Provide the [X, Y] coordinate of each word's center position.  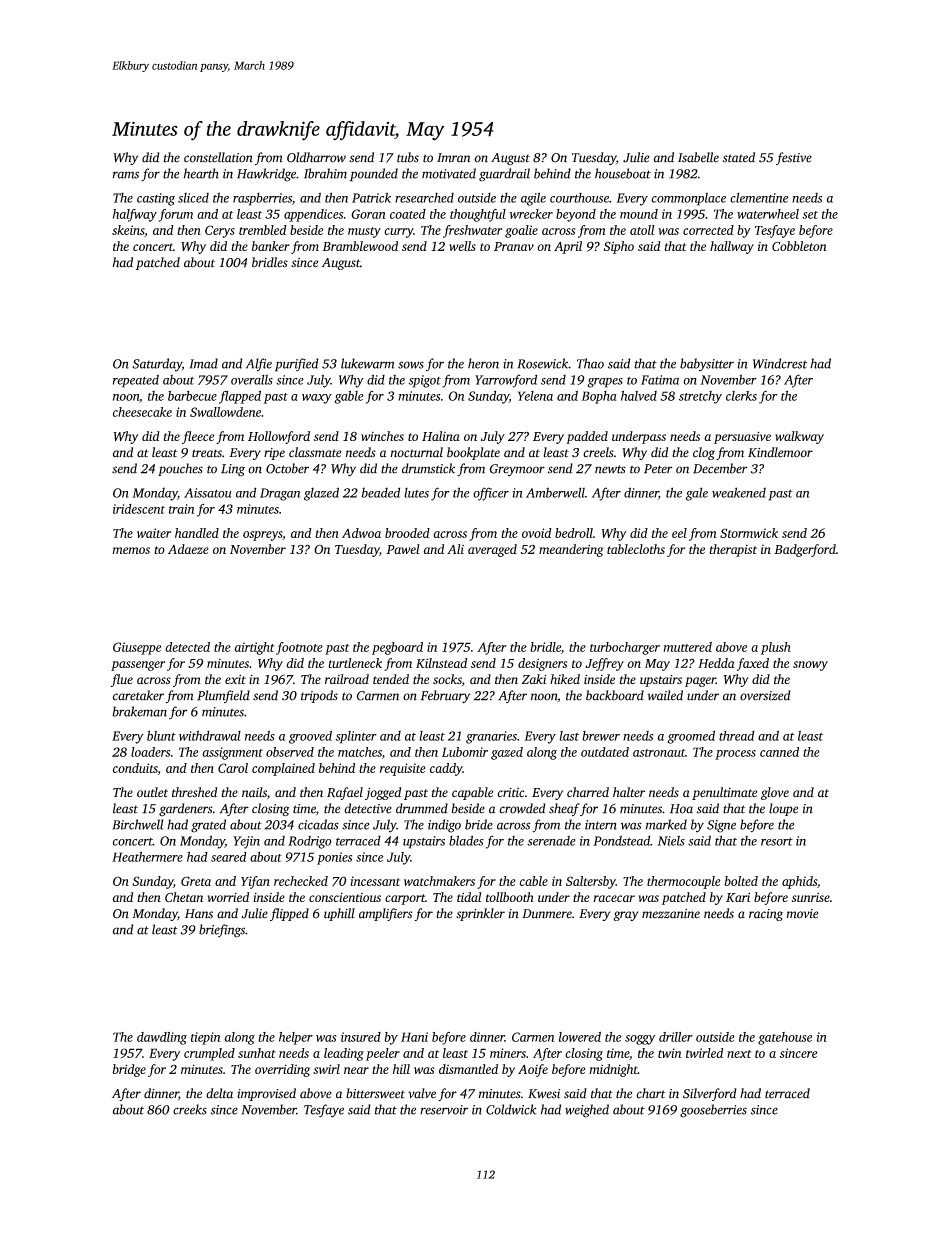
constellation [218, 157]
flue [122, 680]
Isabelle [698, 157]
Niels [671, 841]
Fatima [660, 380]
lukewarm [367, 363]
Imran [453, 158]
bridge [129, 1070]
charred [588, 792]
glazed [321, 494]
